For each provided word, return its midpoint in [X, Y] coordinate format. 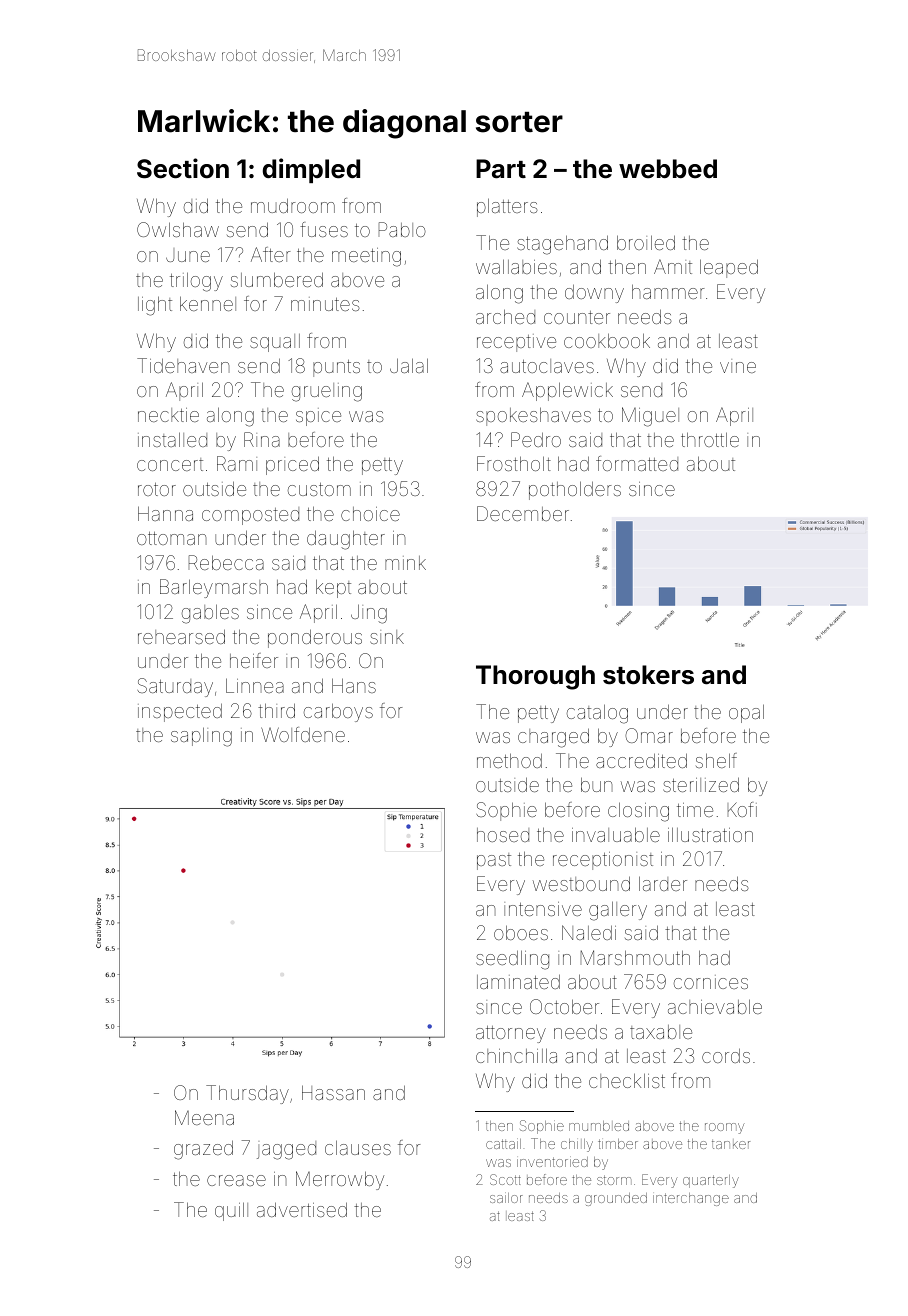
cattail [503, 1143]
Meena [204, 1117]
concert [170, 464]
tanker [731, 1144]
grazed [203, 1150]
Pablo [402, 229]
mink [405, 563]
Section [183, 168]
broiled [646, 242]
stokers [648, 675]
